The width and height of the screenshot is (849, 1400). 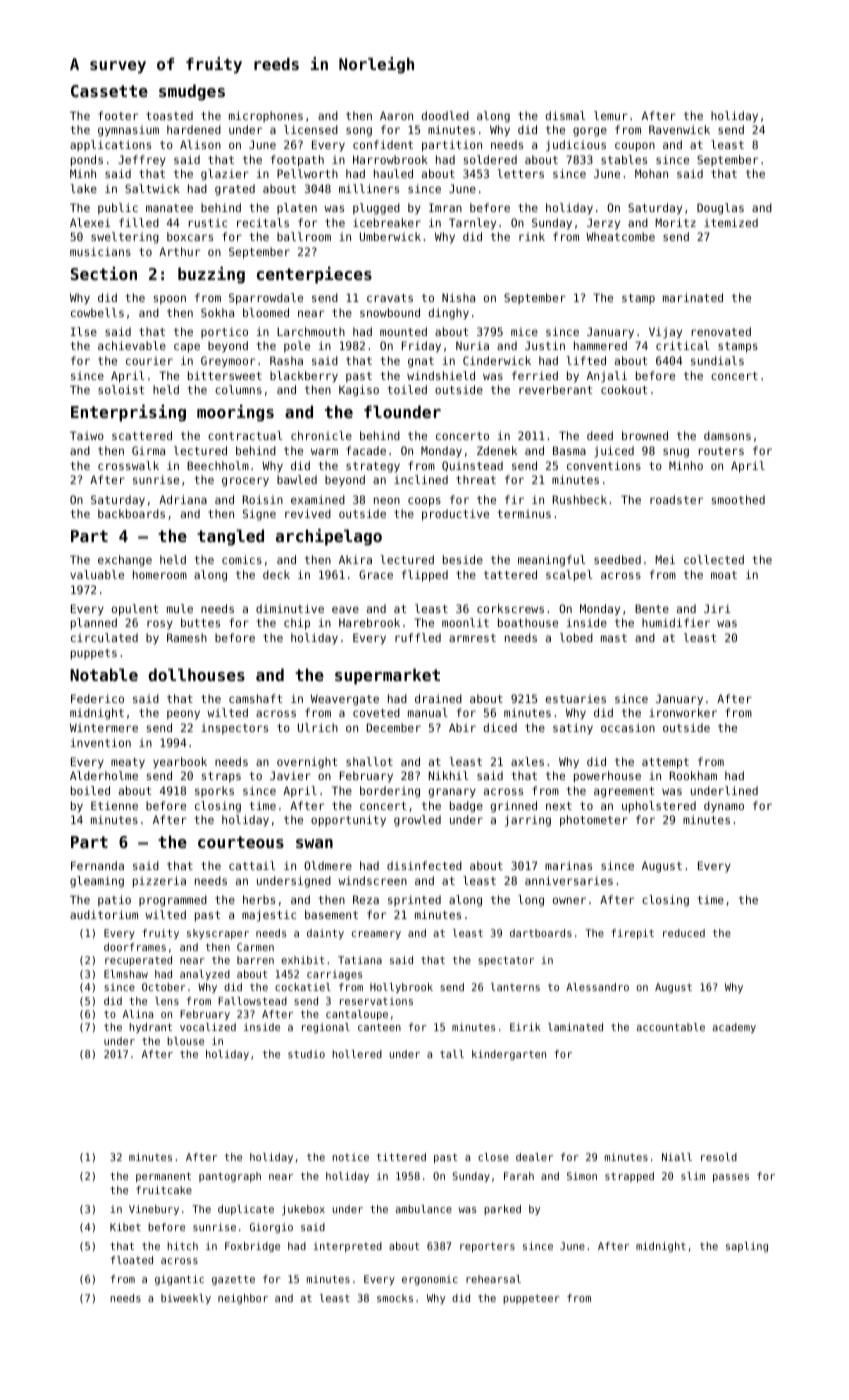 What do you see at coordinates (187, 348) in the screenshot?
I see `cape` at bounding box center [187, 348].
